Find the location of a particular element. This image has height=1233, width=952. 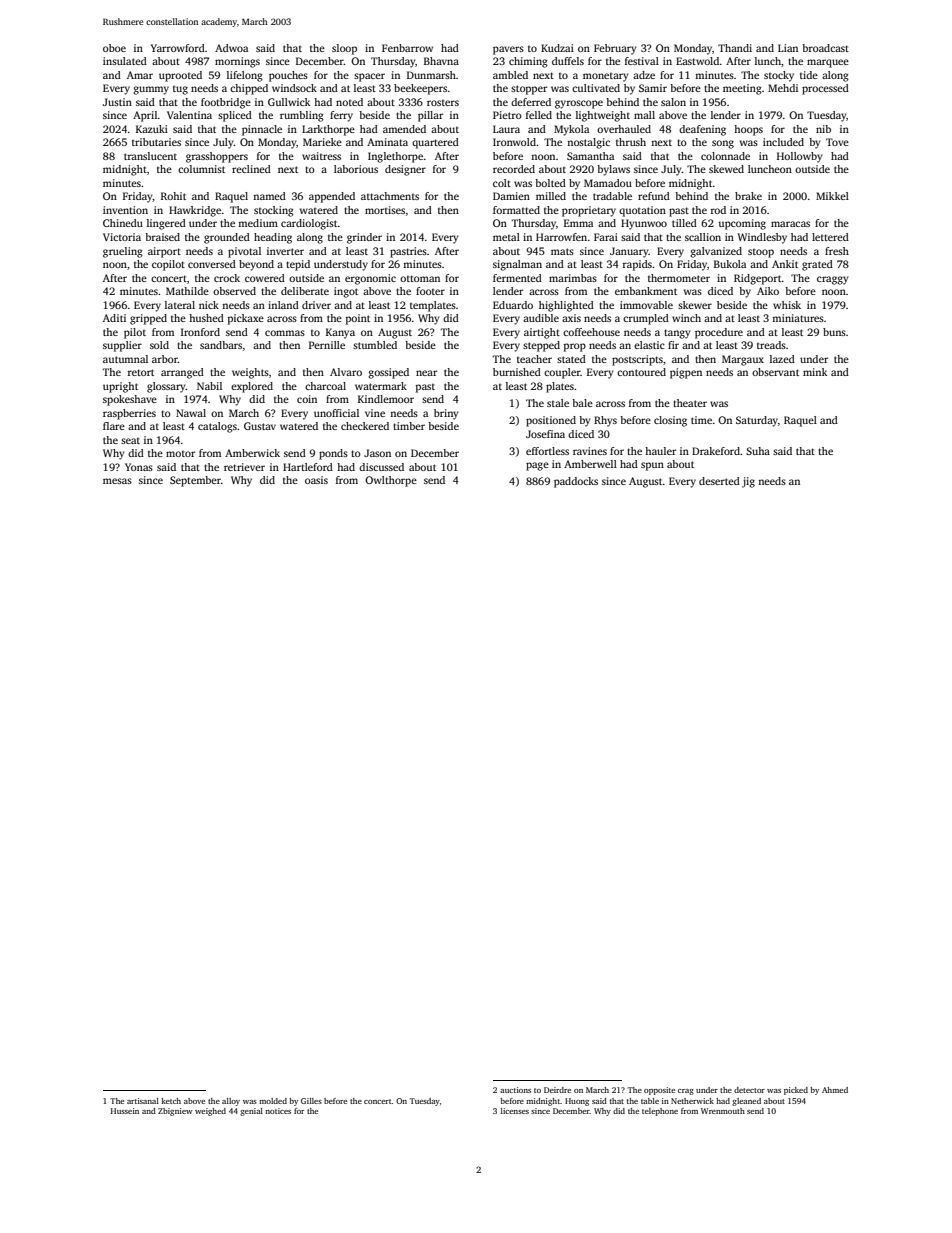

stumbled is located at coordinates (375, 345).
